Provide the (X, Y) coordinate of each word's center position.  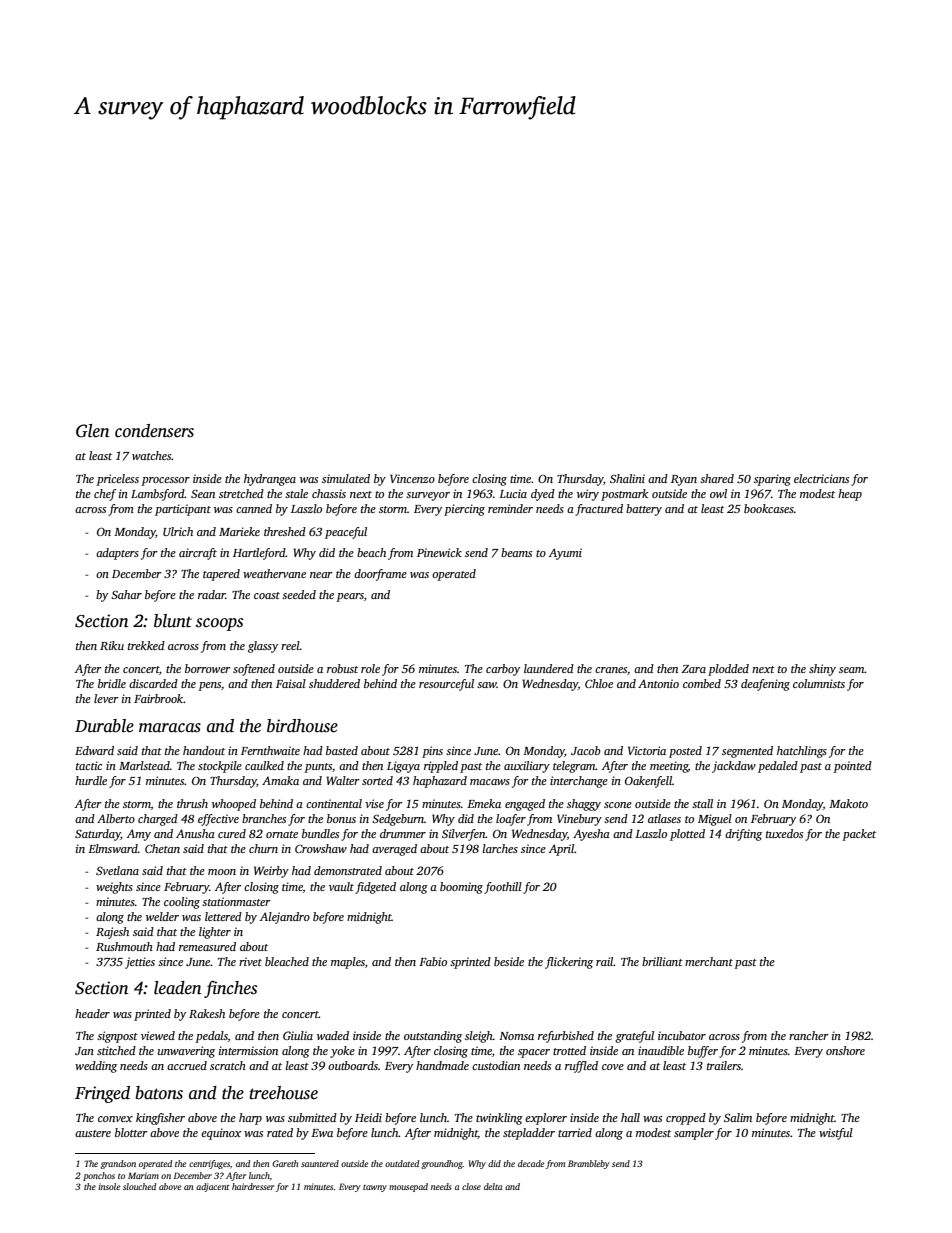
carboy (503, 670)
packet (859, 835)
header (92, 1013)
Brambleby (589, 1164)
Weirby (271, 872)
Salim (738, 1117)
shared (717, 478)
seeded (299, 594)
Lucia (513, 493)
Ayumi (565, 554)
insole (109, 1186)
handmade (442, 1065)
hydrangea (270, 480)
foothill (503, 888)
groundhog (442, 1164)
